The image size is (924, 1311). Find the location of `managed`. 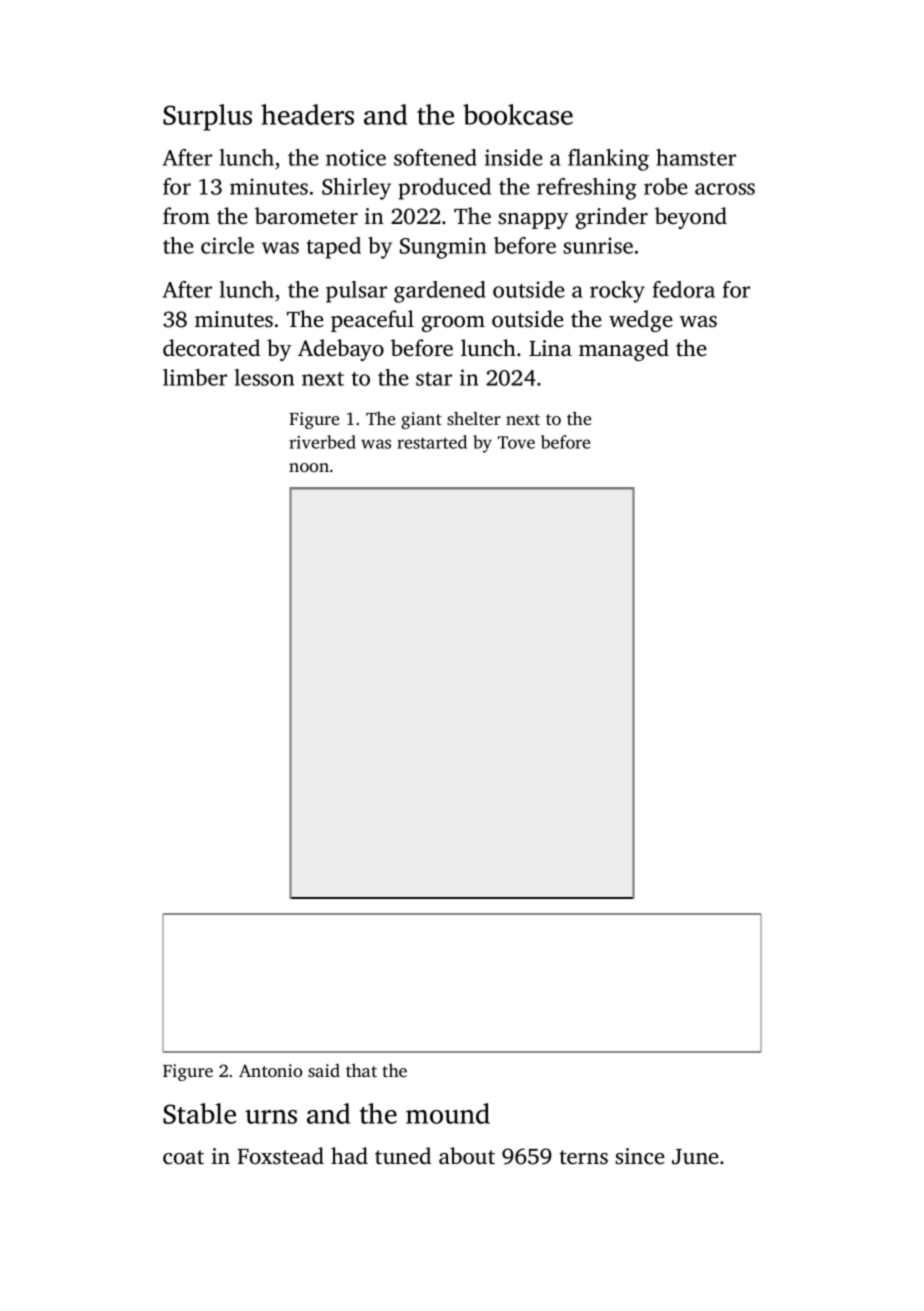

managed is located at coordinates (624, 350).
